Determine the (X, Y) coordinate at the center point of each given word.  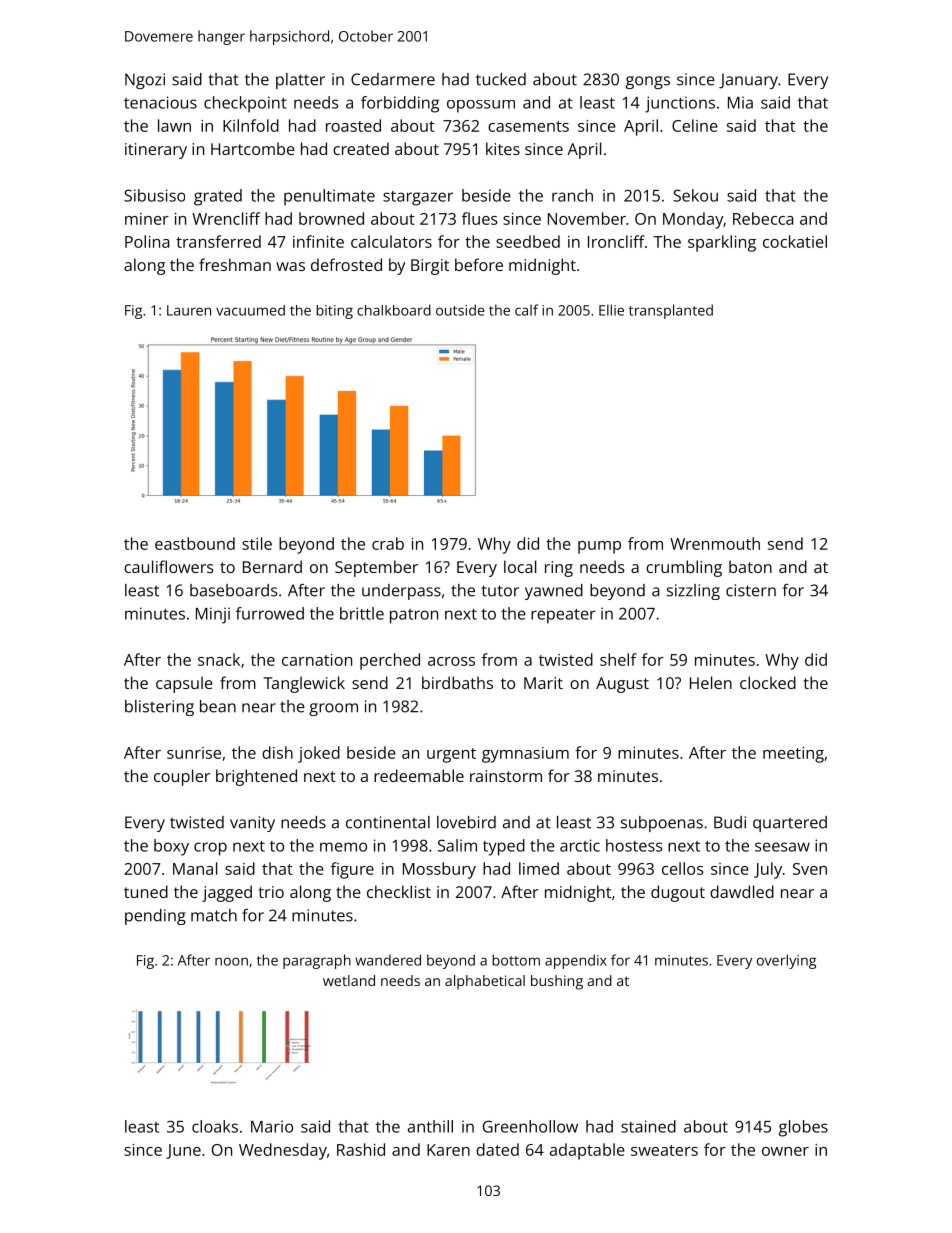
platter (300, 81)
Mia (740, 102)
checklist (399, 891)
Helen (711, 682)
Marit (543, 683)
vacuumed (250, 310)
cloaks (215, 1126)
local (520, 566)
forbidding (400, 104)
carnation (317, 660)
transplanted (671, 311)
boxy (171, 847)
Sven (810, 869)
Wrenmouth (715, 543)
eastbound (195, 543)
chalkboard (394, 310)
